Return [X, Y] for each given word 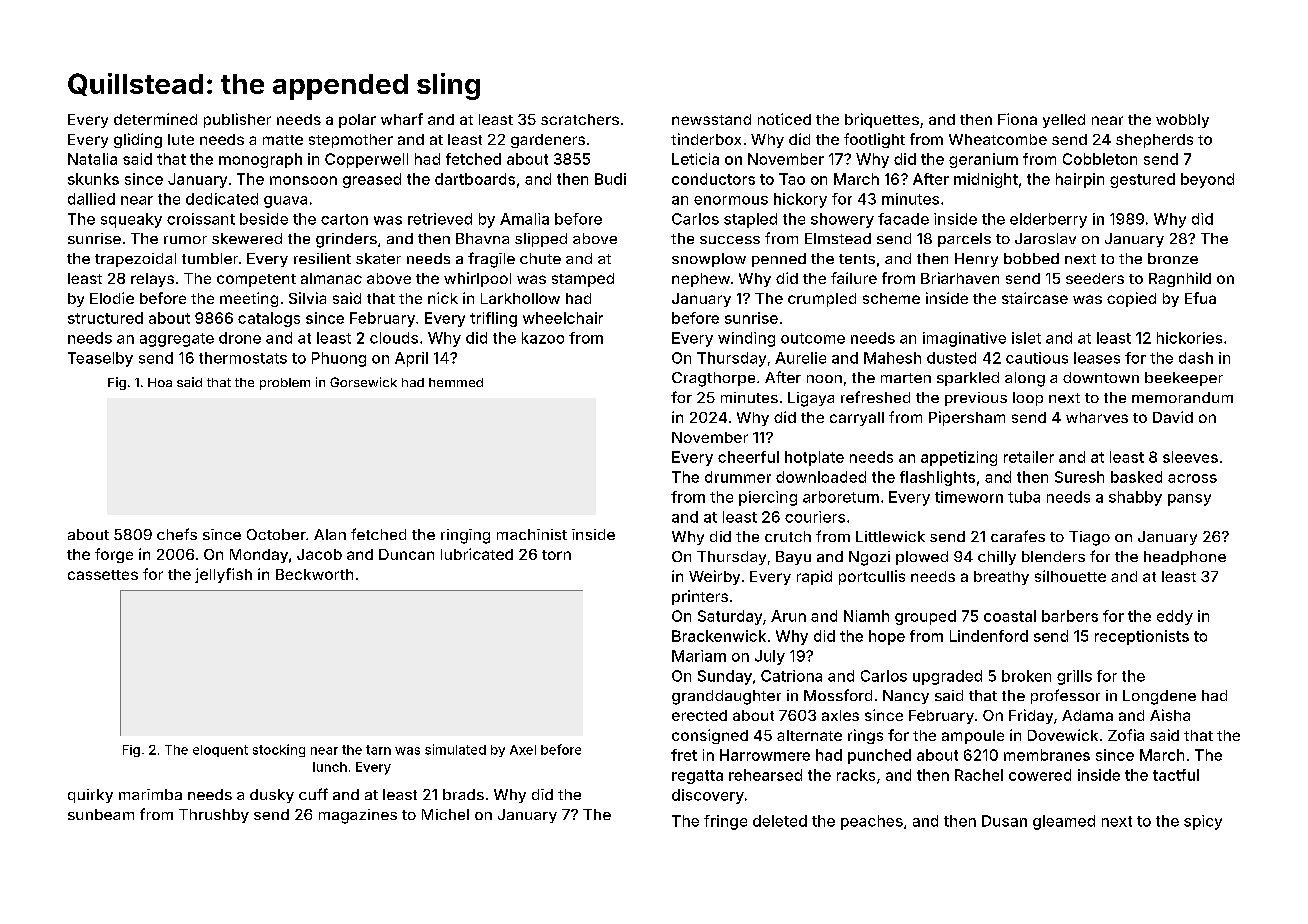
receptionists [1142, 637]
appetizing [959, 458]
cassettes [103, 575]
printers [700, 597]
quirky [90, 796]
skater [378, 258]
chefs [177, 534]
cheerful [748, 457]
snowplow [709, 260]
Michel [445, 814]
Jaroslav [1045, 238]
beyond [1207, 180]
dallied [91, 199]
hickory [800, 200]
